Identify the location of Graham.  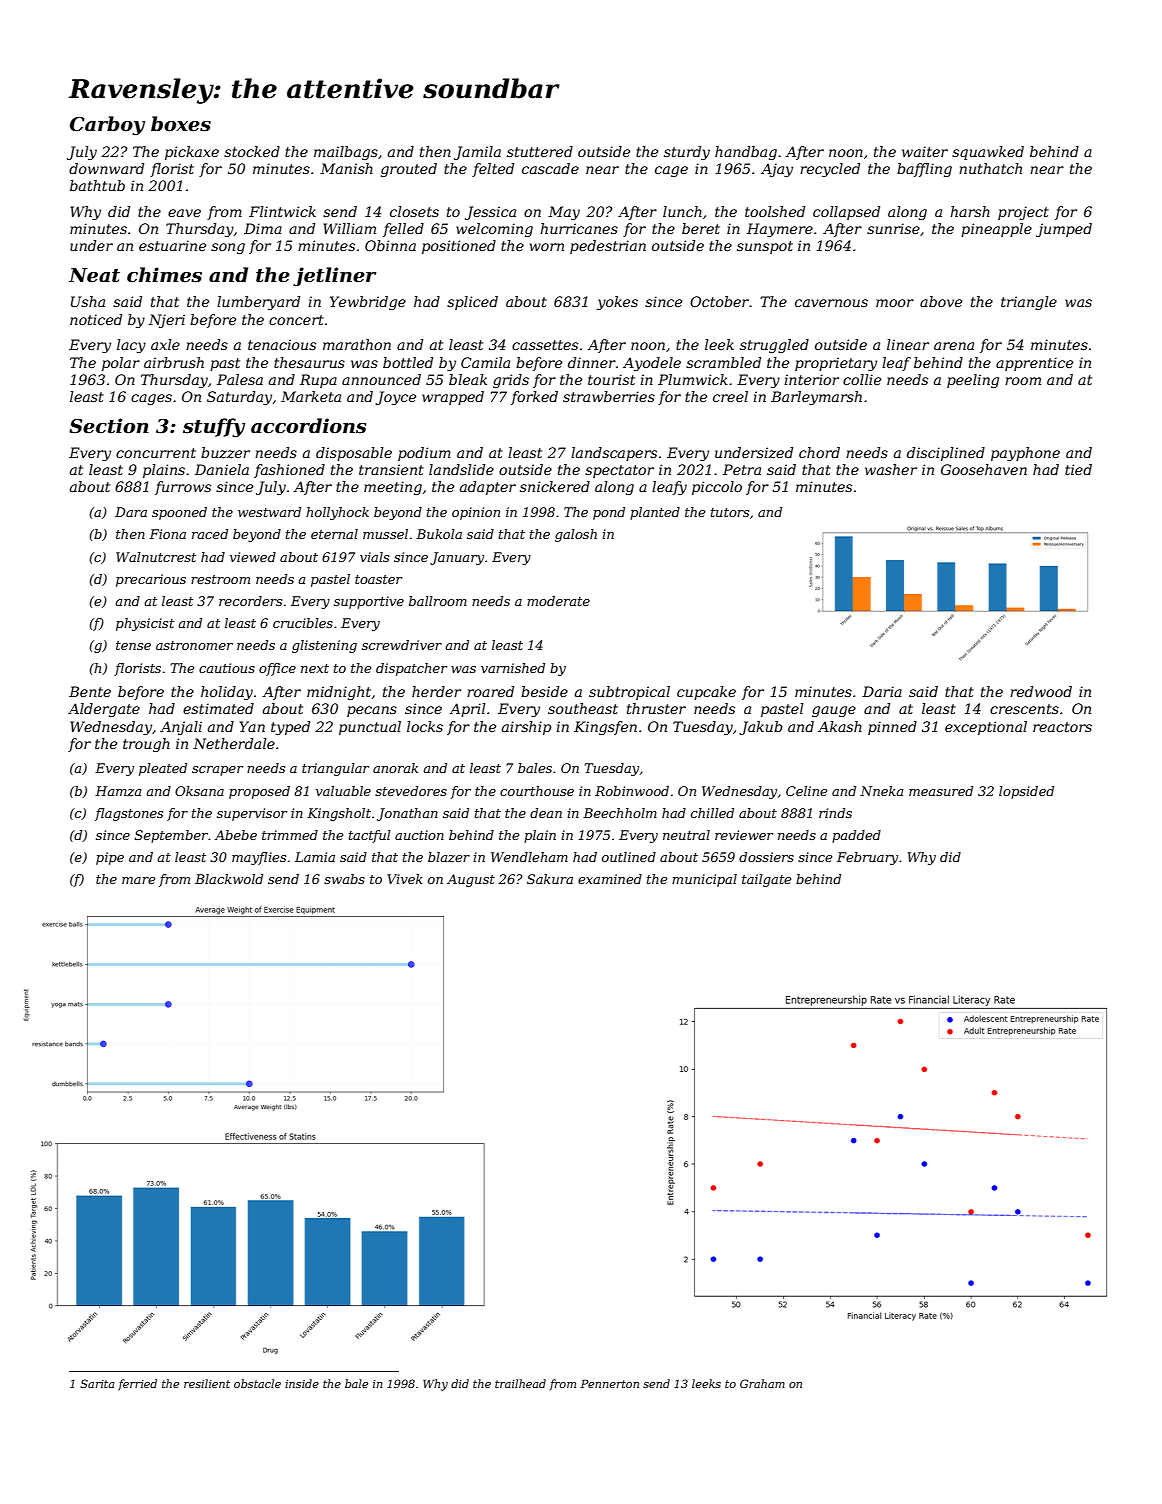
(762, 1383).
